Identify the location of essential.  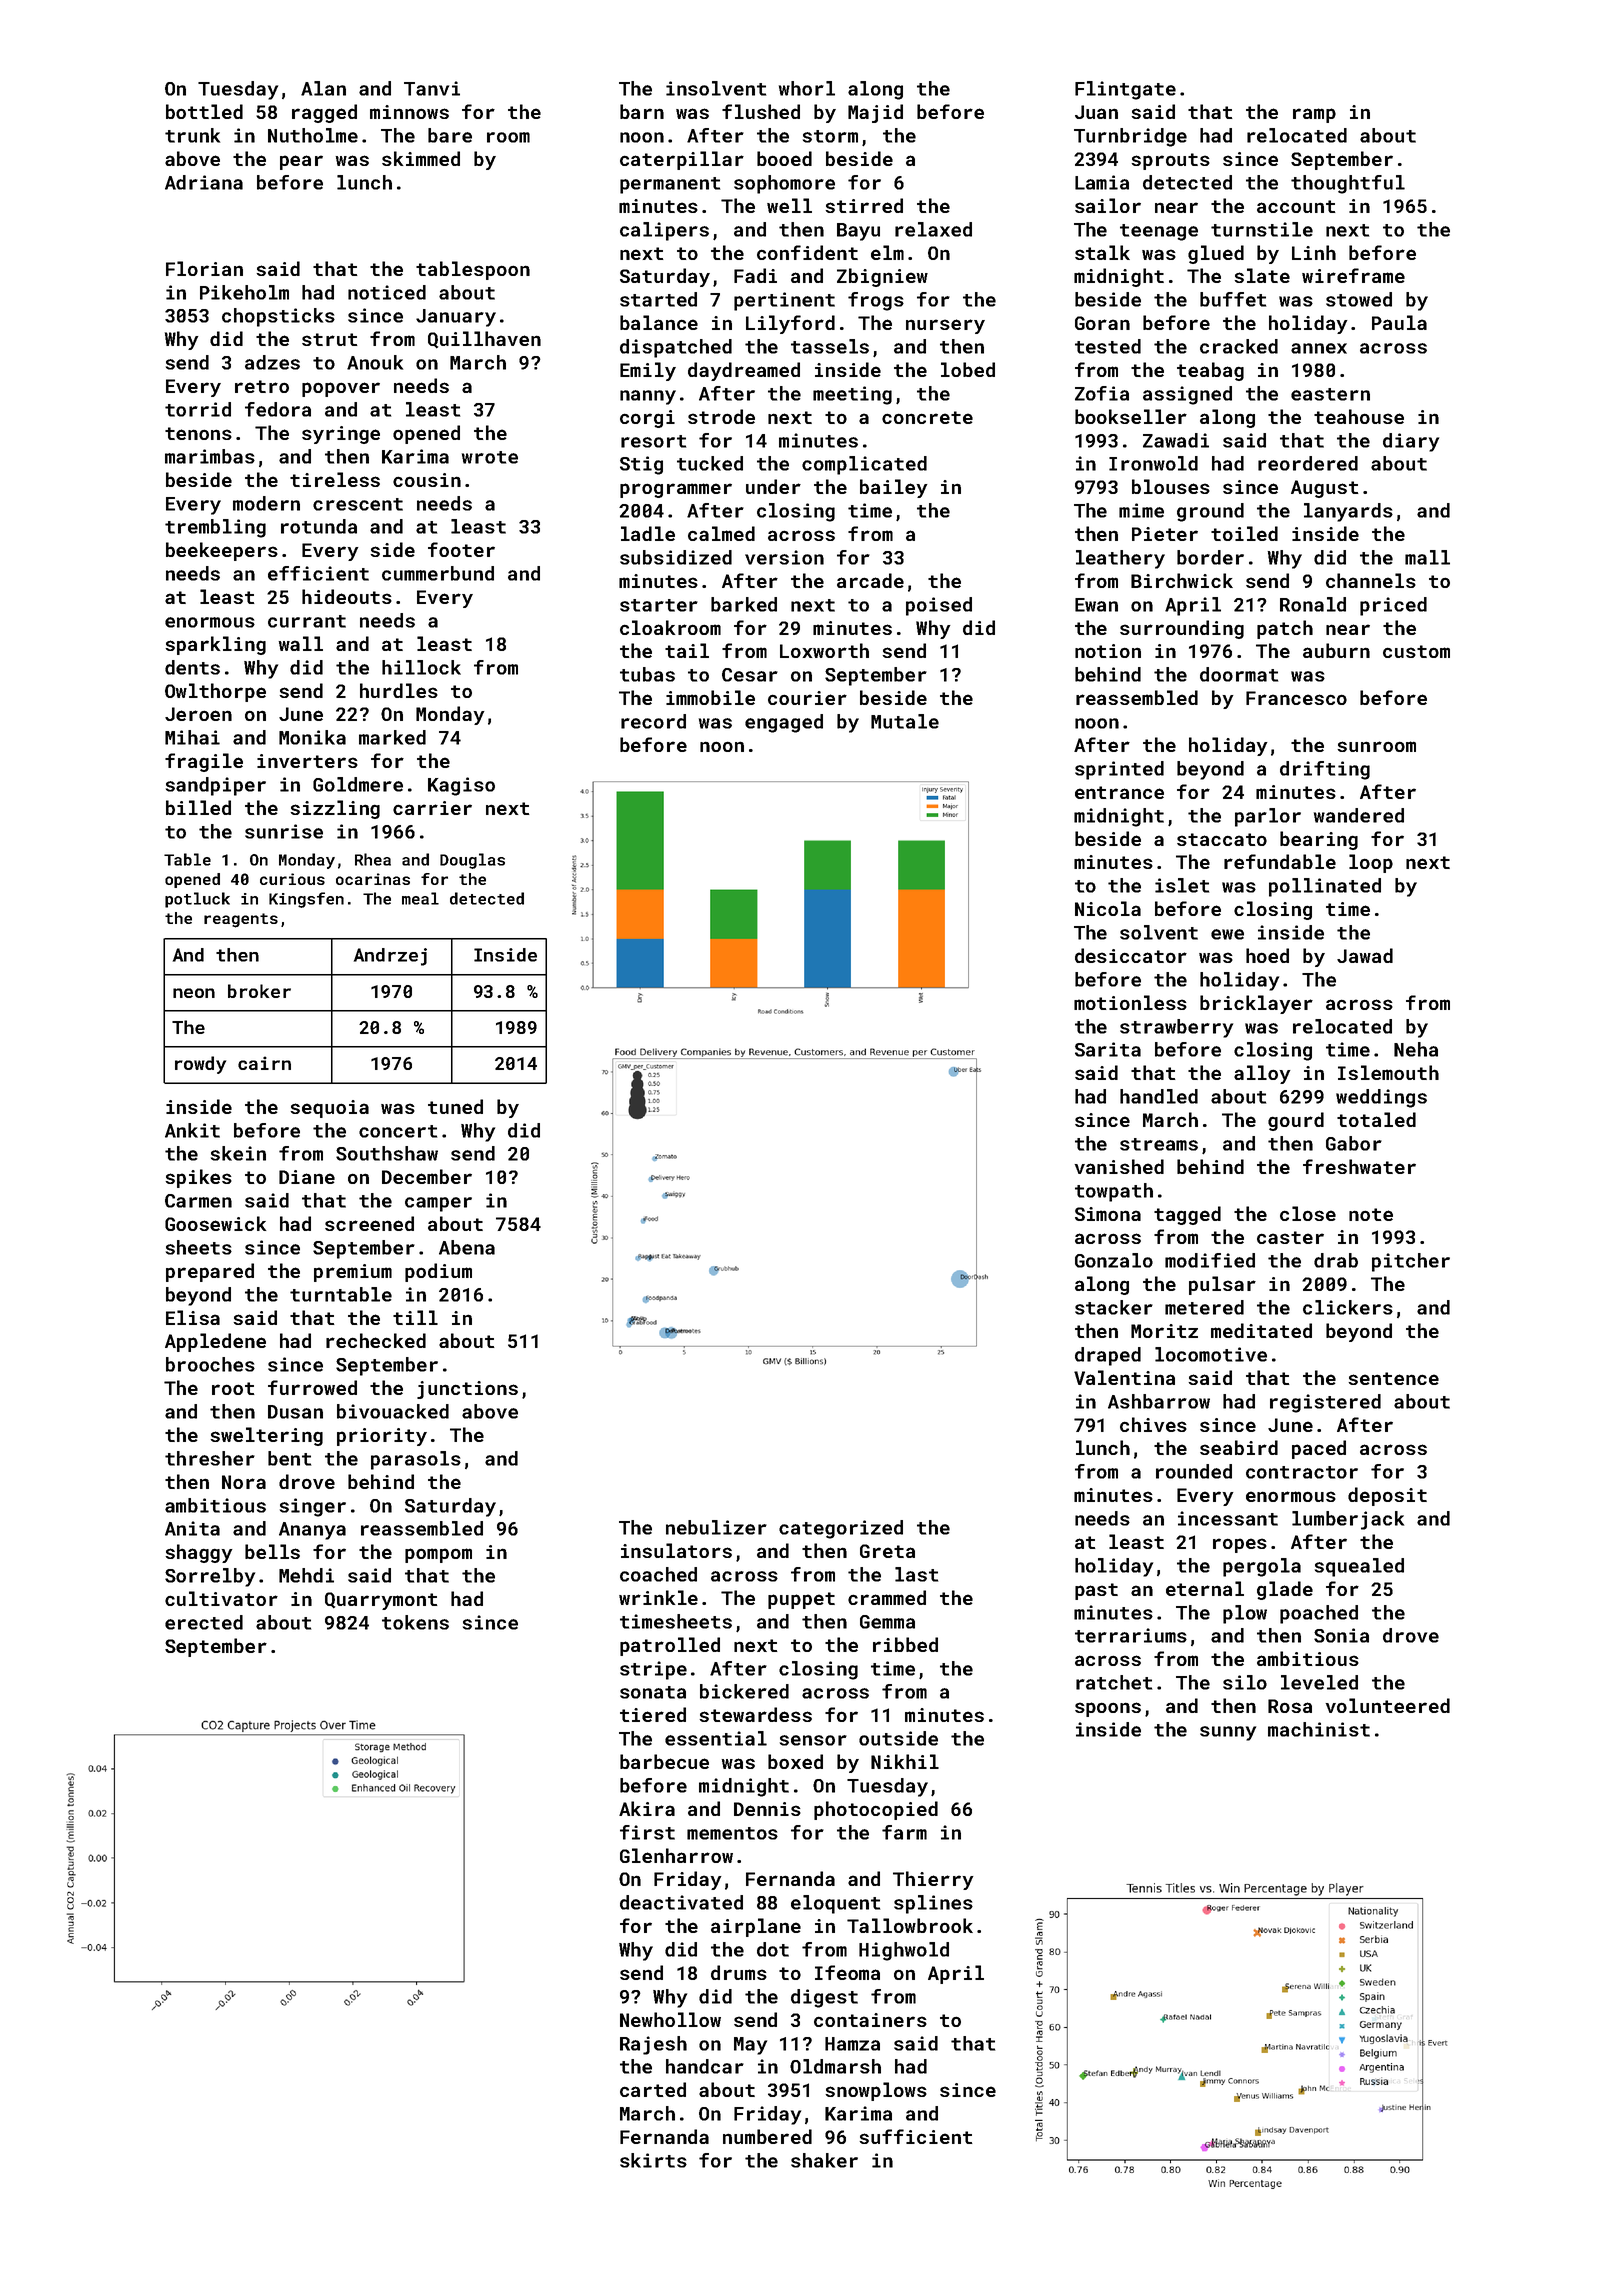
(716, 1738).
